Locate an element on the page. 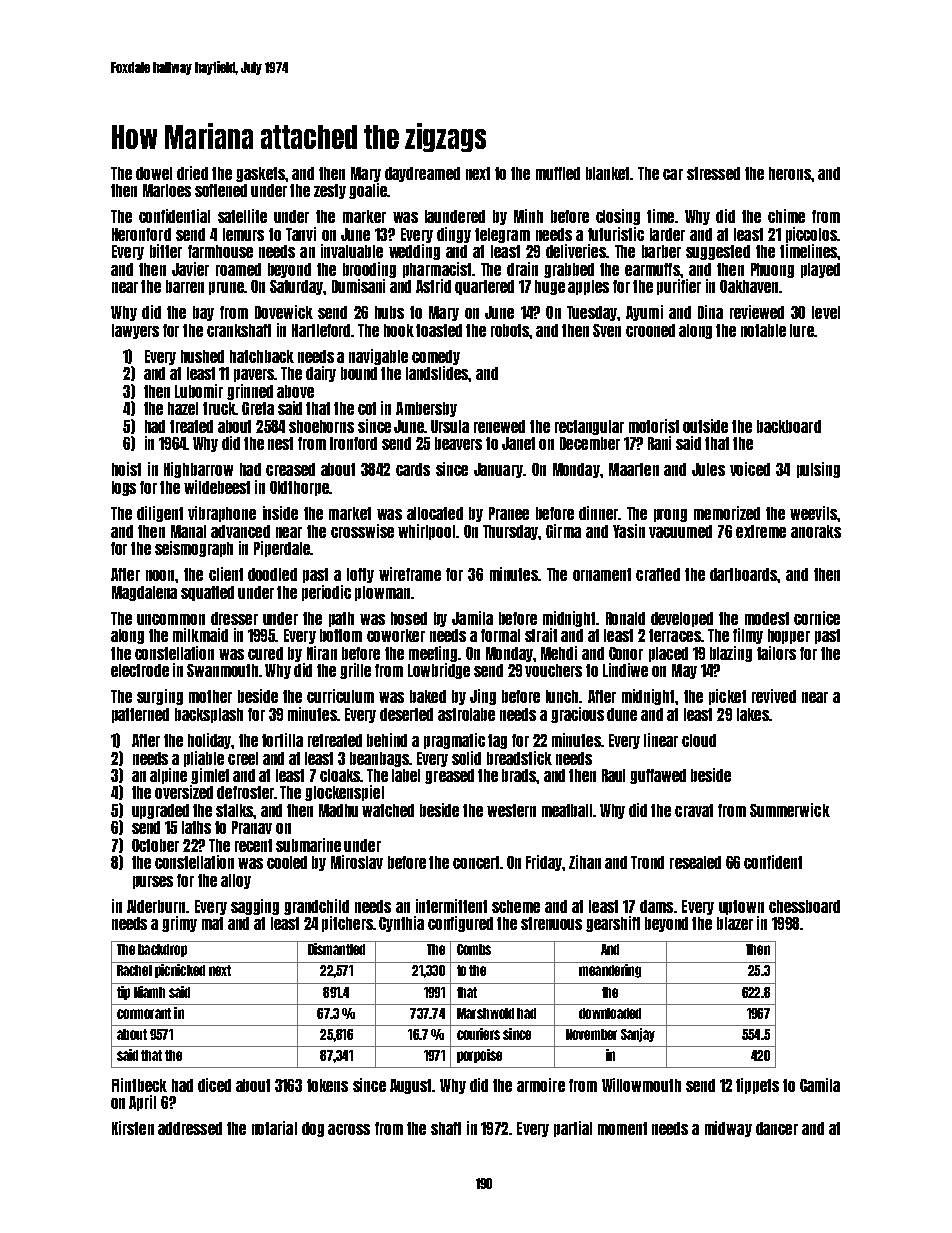  notarial is located at coordinates (274, 1128).
